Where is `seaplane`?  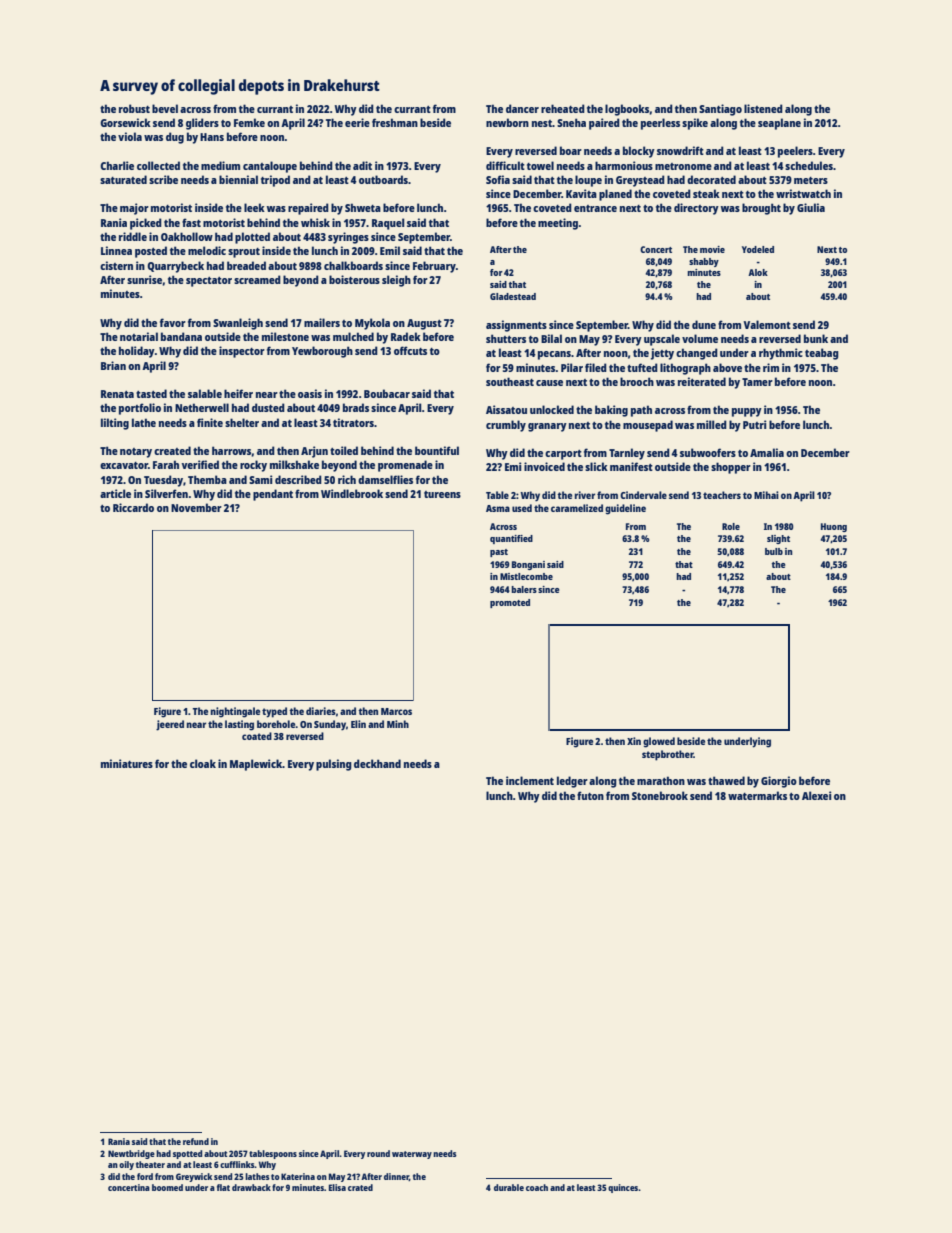 seaplane is located at coordinates (779, 124).
